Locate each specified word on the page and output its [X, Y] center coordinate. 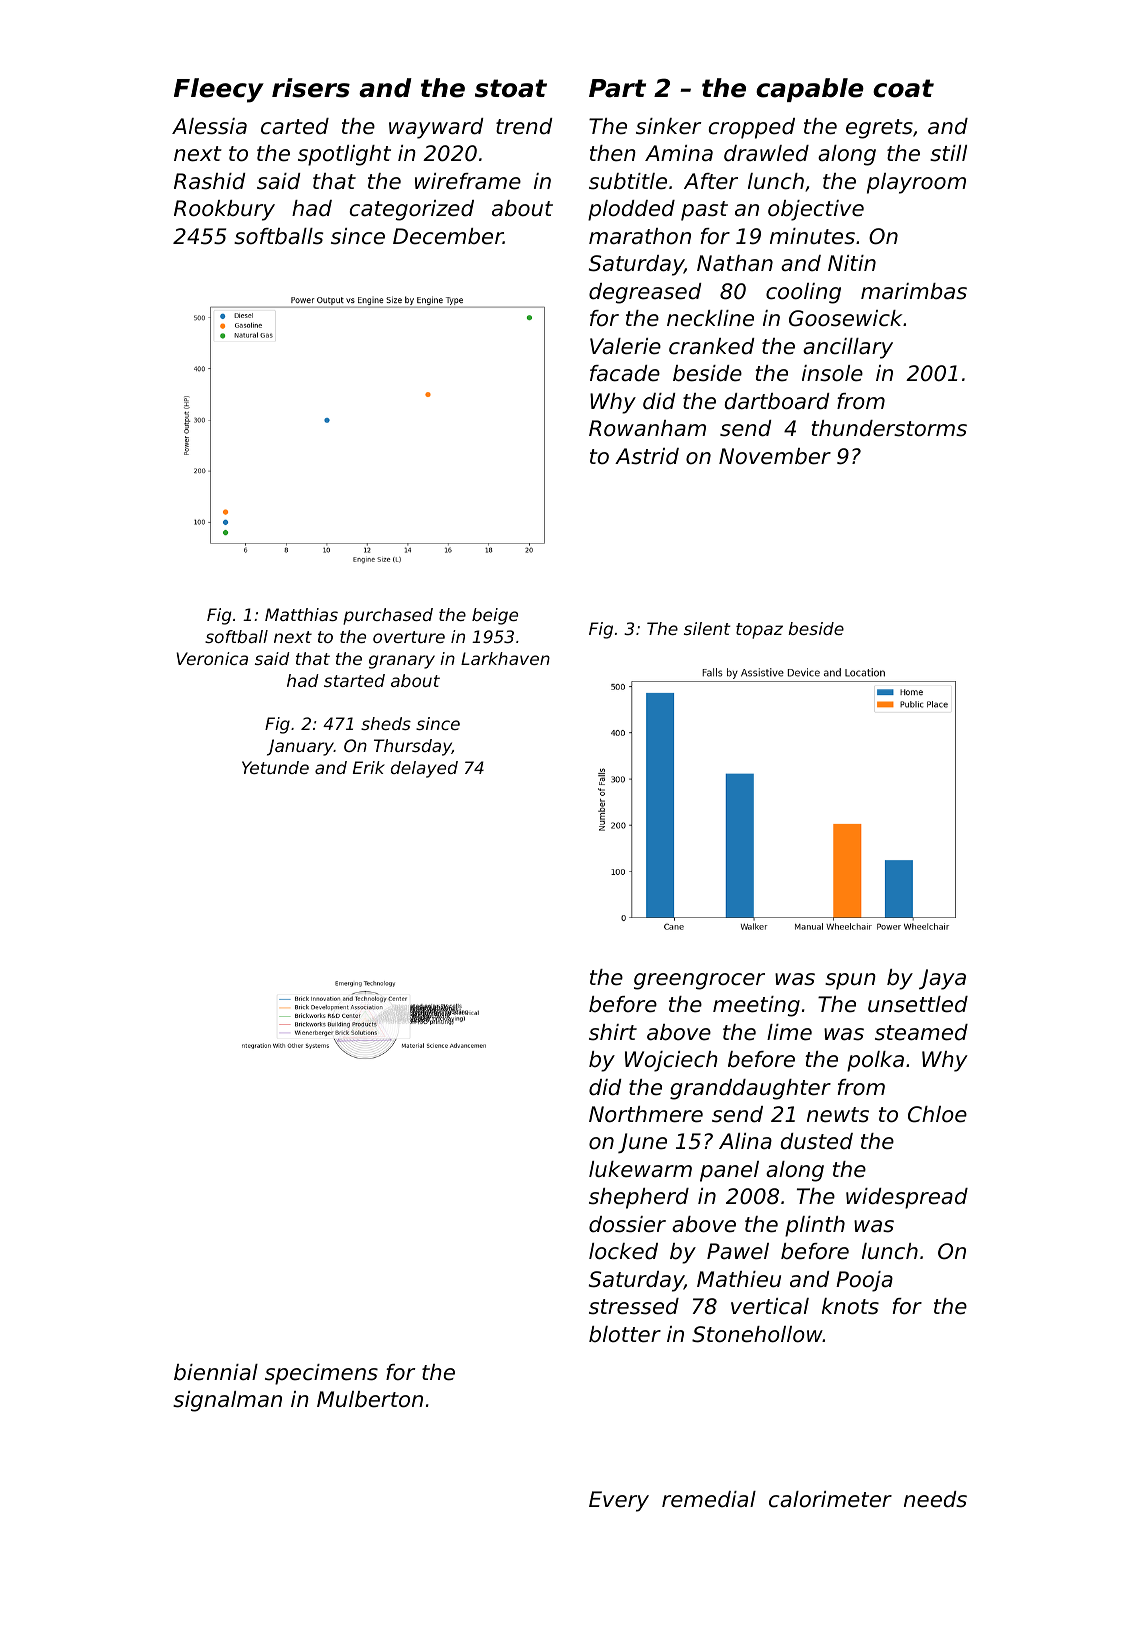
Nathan [735, 263]
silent [707, 628]
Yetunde [275, 767]
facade [625, 373]
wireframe [468, 181]
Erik [369, 767]
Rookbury [224, 210]
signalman [227, 1401]
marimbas [914, 291]
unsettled [918, 1004]
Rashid [209, 181]
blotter [625, 1334]
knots [850, 1306]
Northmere [646, 1114]
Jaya [942, 979]
